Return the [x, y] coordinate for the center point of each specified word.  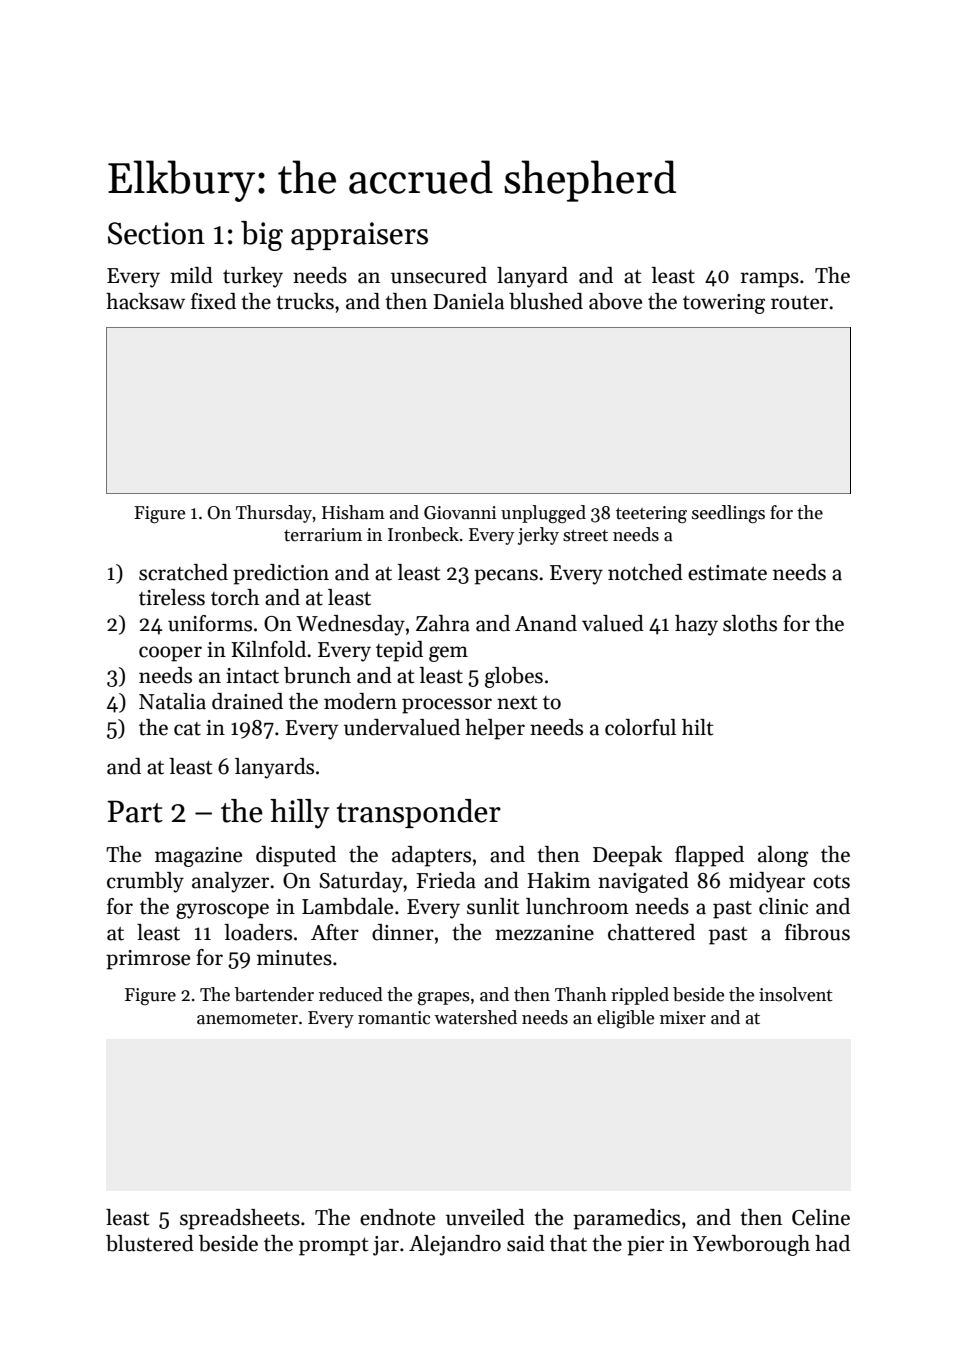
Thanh [581, 994]
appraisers [359, 236]
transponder [419, 813]
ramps [769, 280]
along [783, 856]
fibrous [817, 932]
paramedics [626, 1219]
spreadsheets [240, 1219]
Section [156, 233]
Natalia [172, 701]
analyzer [230, 882]
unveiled [485, 1217]
